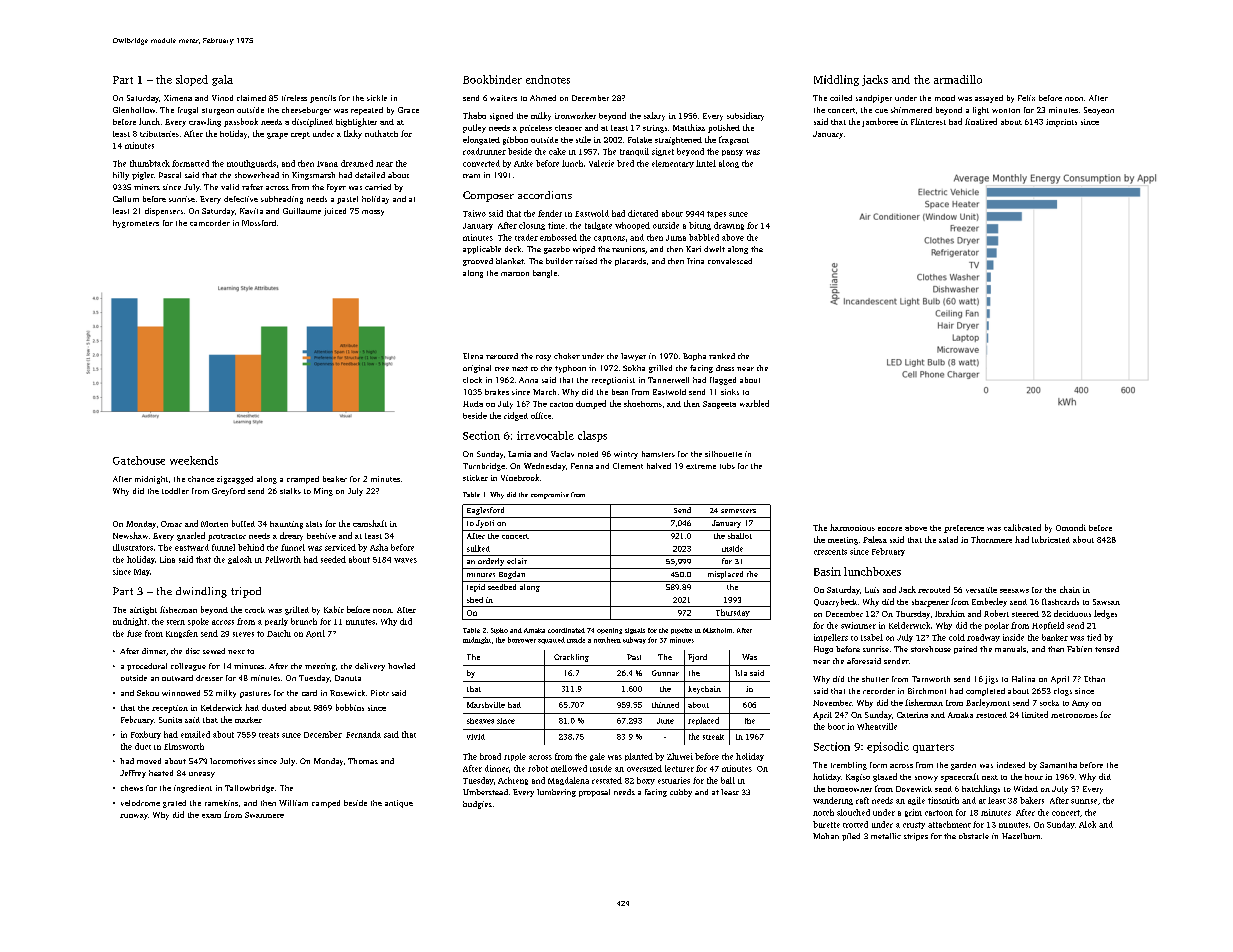 Image resolution: width=1233 pixels, height=952 pixels. What do you see at coordinates (575, 115) in the image?
I see `ironworker` at bounding box center [575, 115].
